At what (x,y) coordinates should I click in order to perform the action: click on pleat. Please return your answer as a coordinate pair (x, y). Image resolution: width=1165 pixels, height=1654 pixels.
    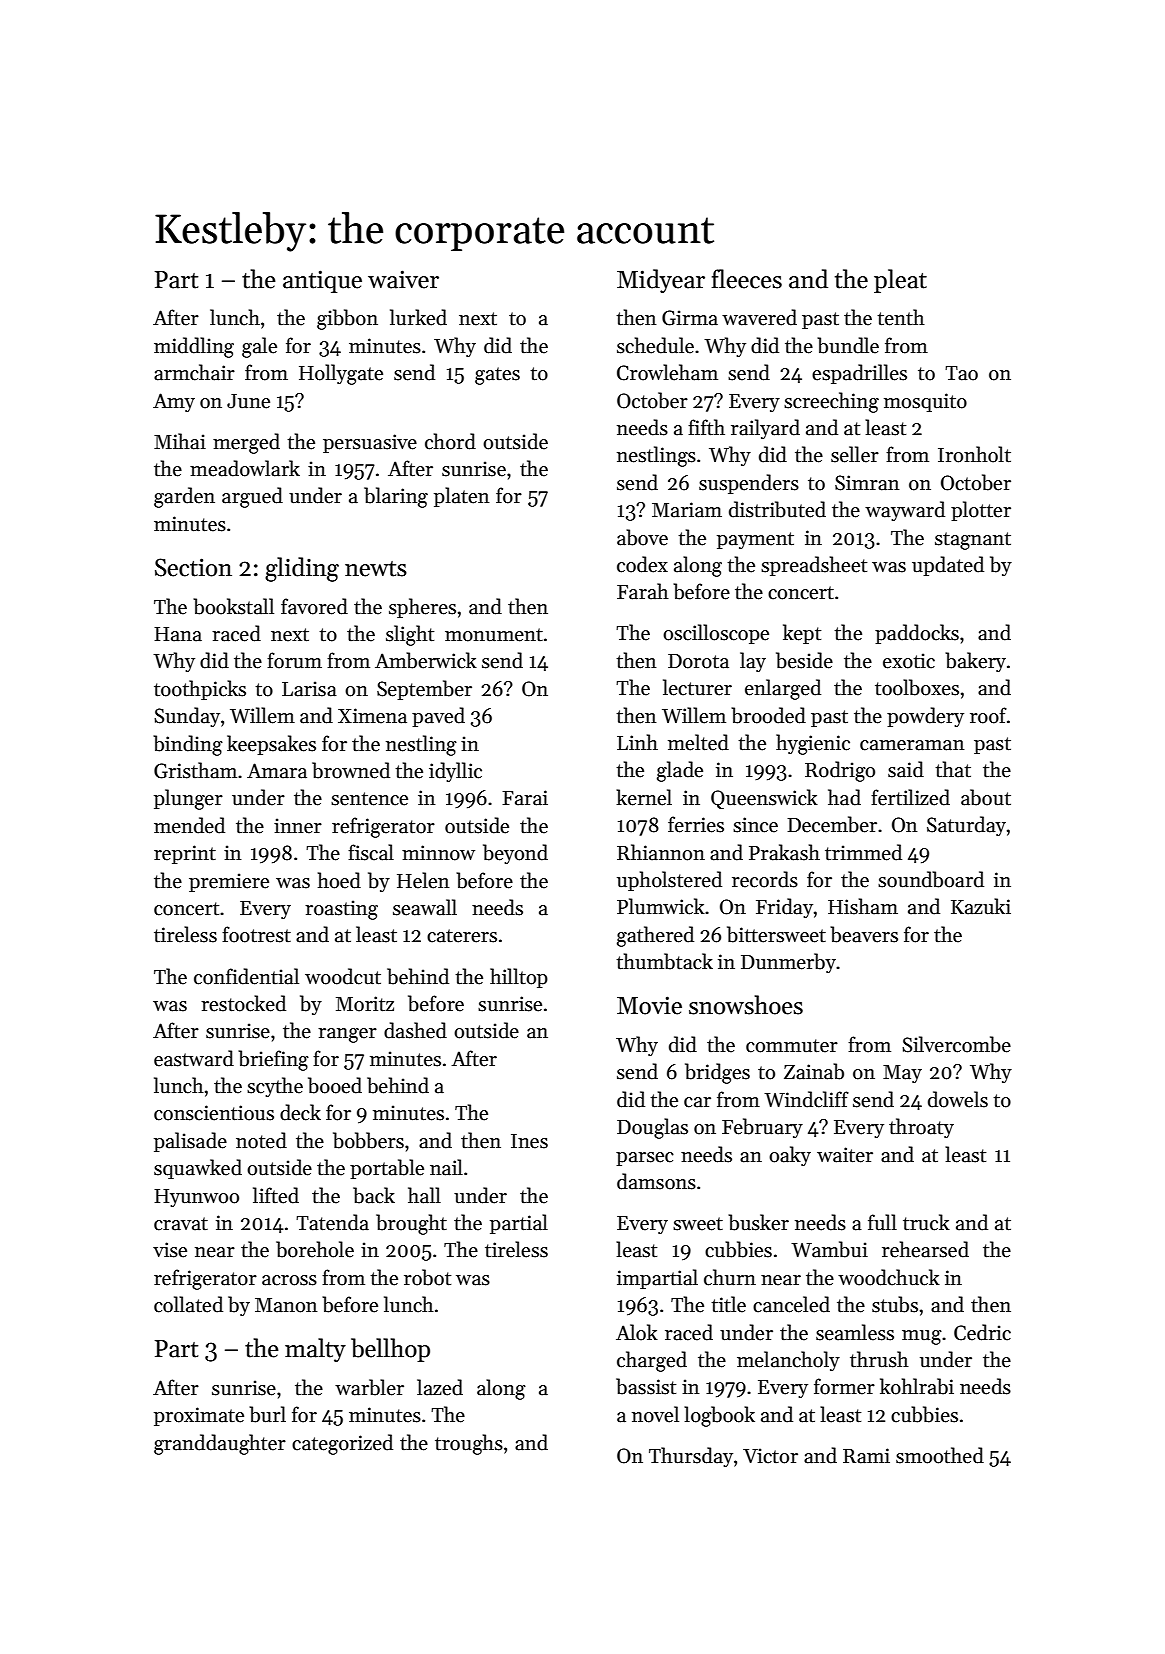
    Looking at the image, I should click on (900, 281).
